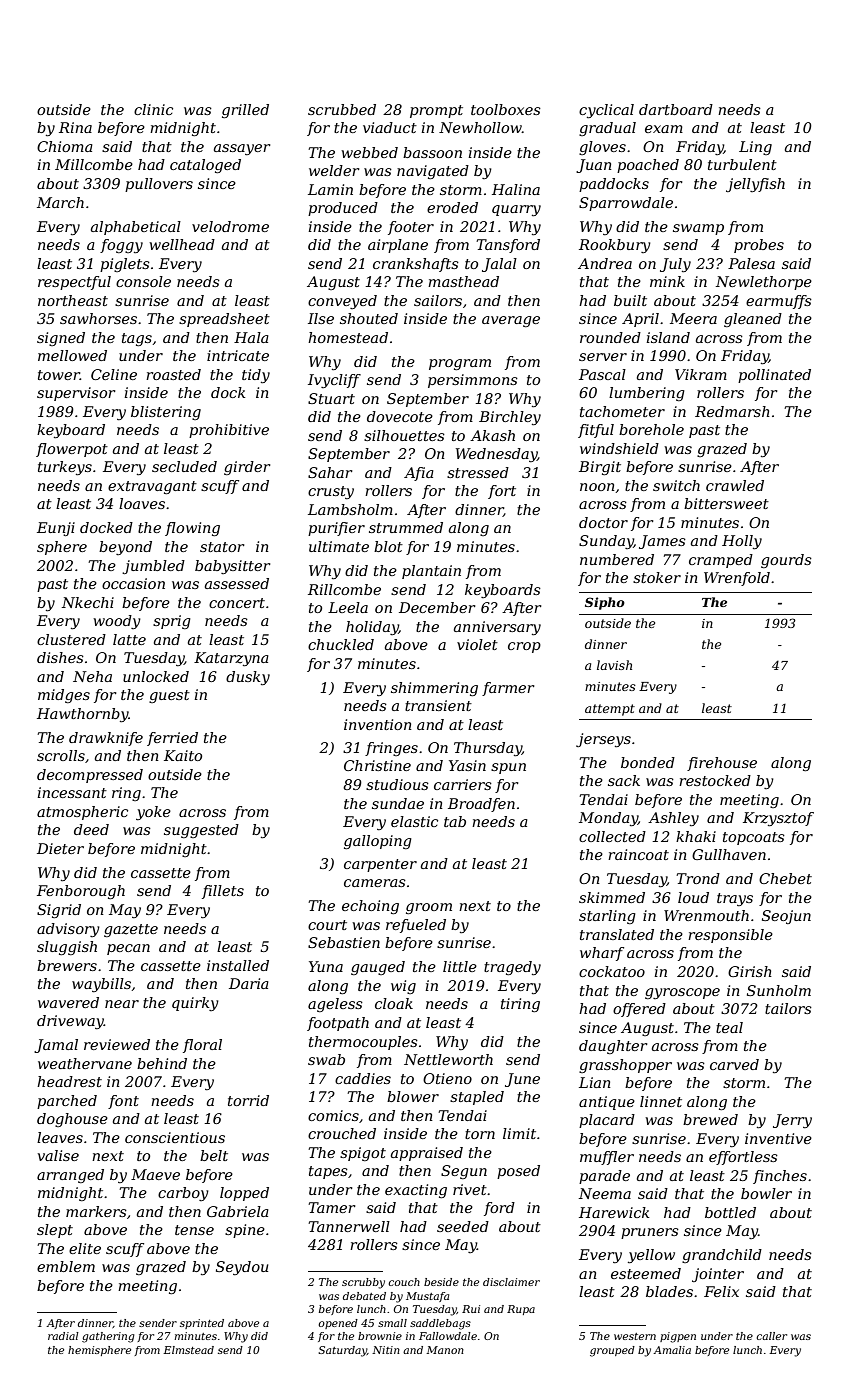 This document has width=849, height=1400. Describe the element at coordinates (729, 854) in the document. I see `Gullhaven` at that location.
